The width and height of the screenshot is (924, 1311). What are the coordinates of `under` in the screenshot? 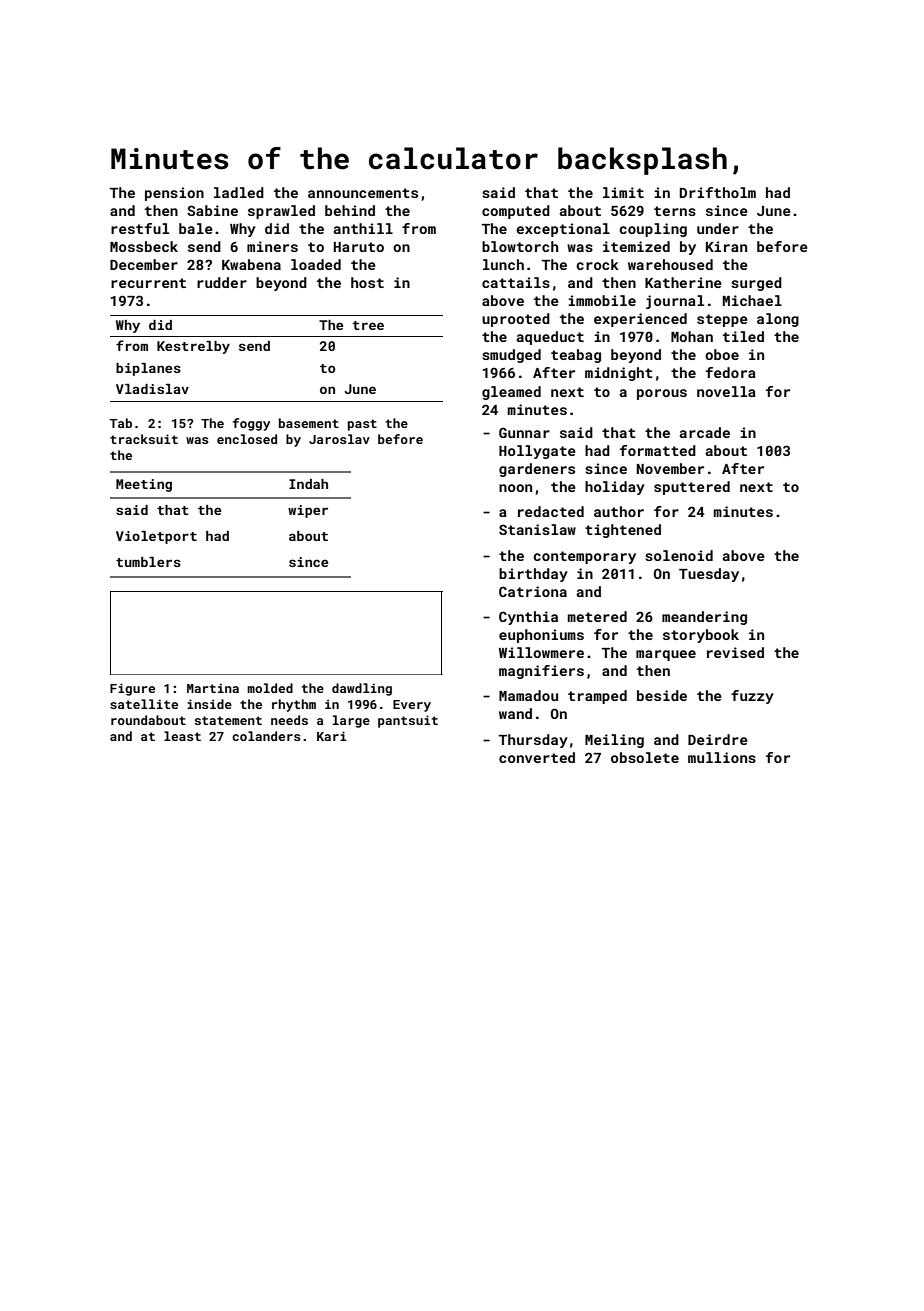 It's located at (718, 228).
